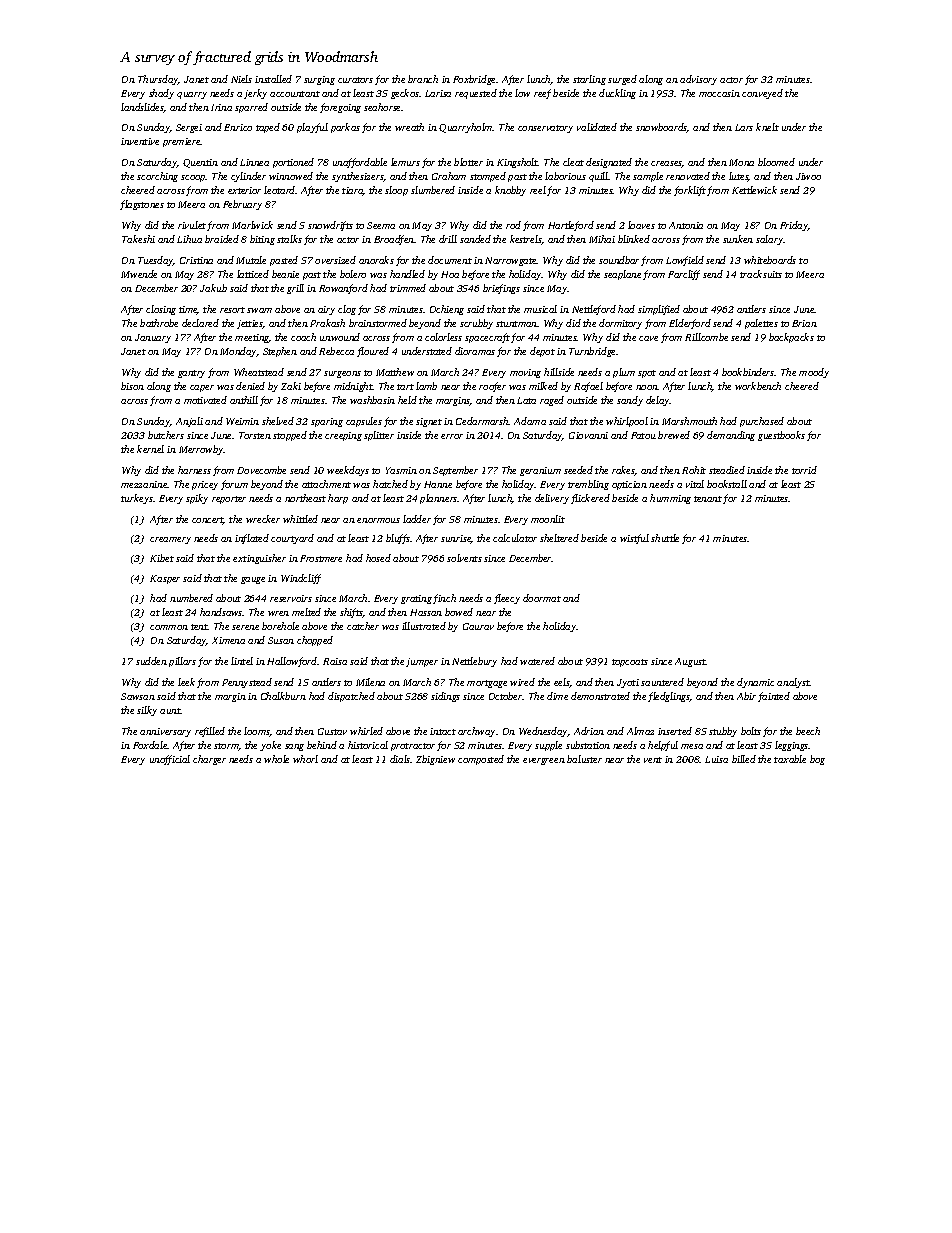 Image resolution: width=952 pixels, height=1233 pixels. I want to click on sudden, so click(151, 661).
